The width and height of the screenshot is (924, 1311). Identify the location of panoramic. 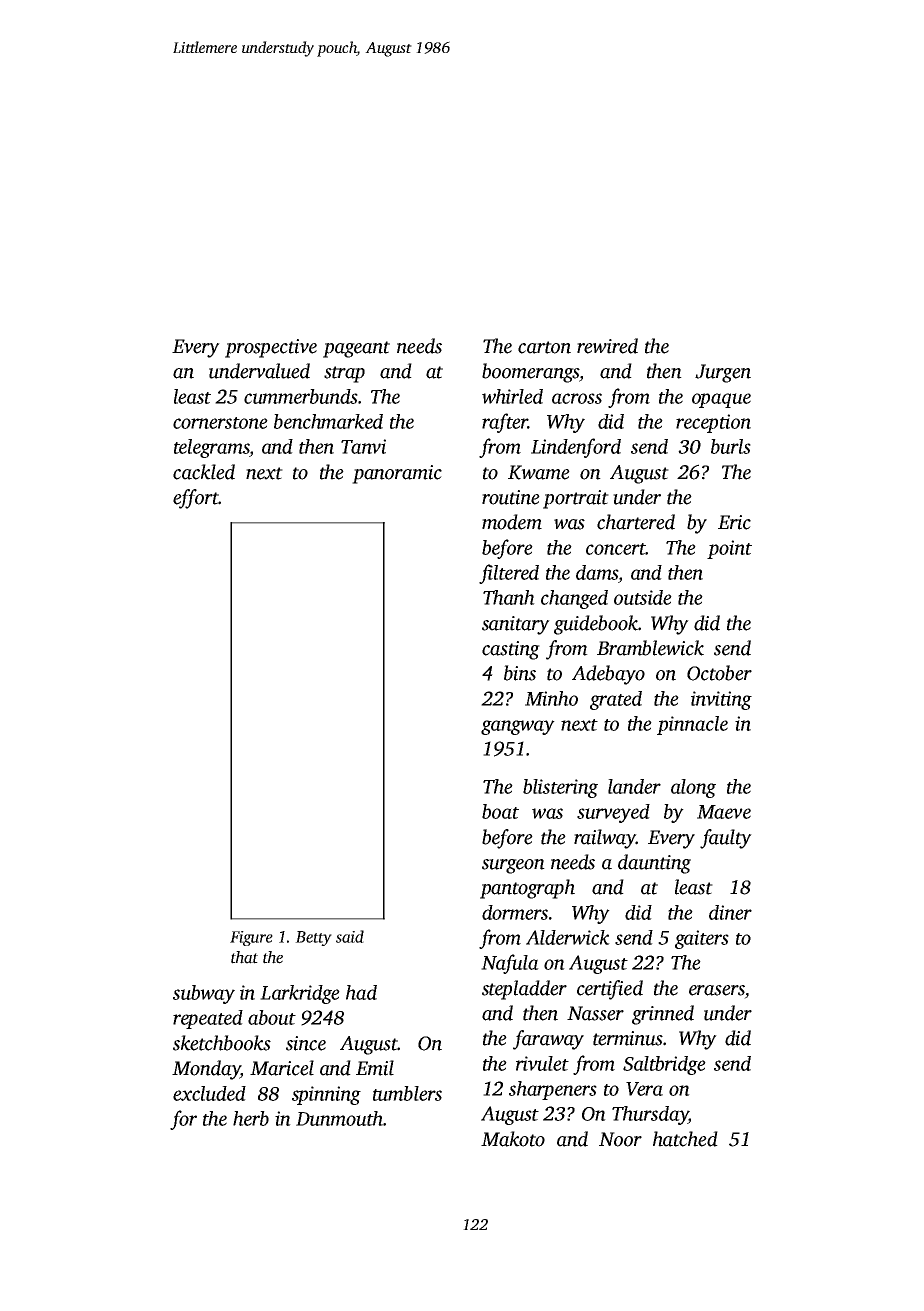
(397, 474).
